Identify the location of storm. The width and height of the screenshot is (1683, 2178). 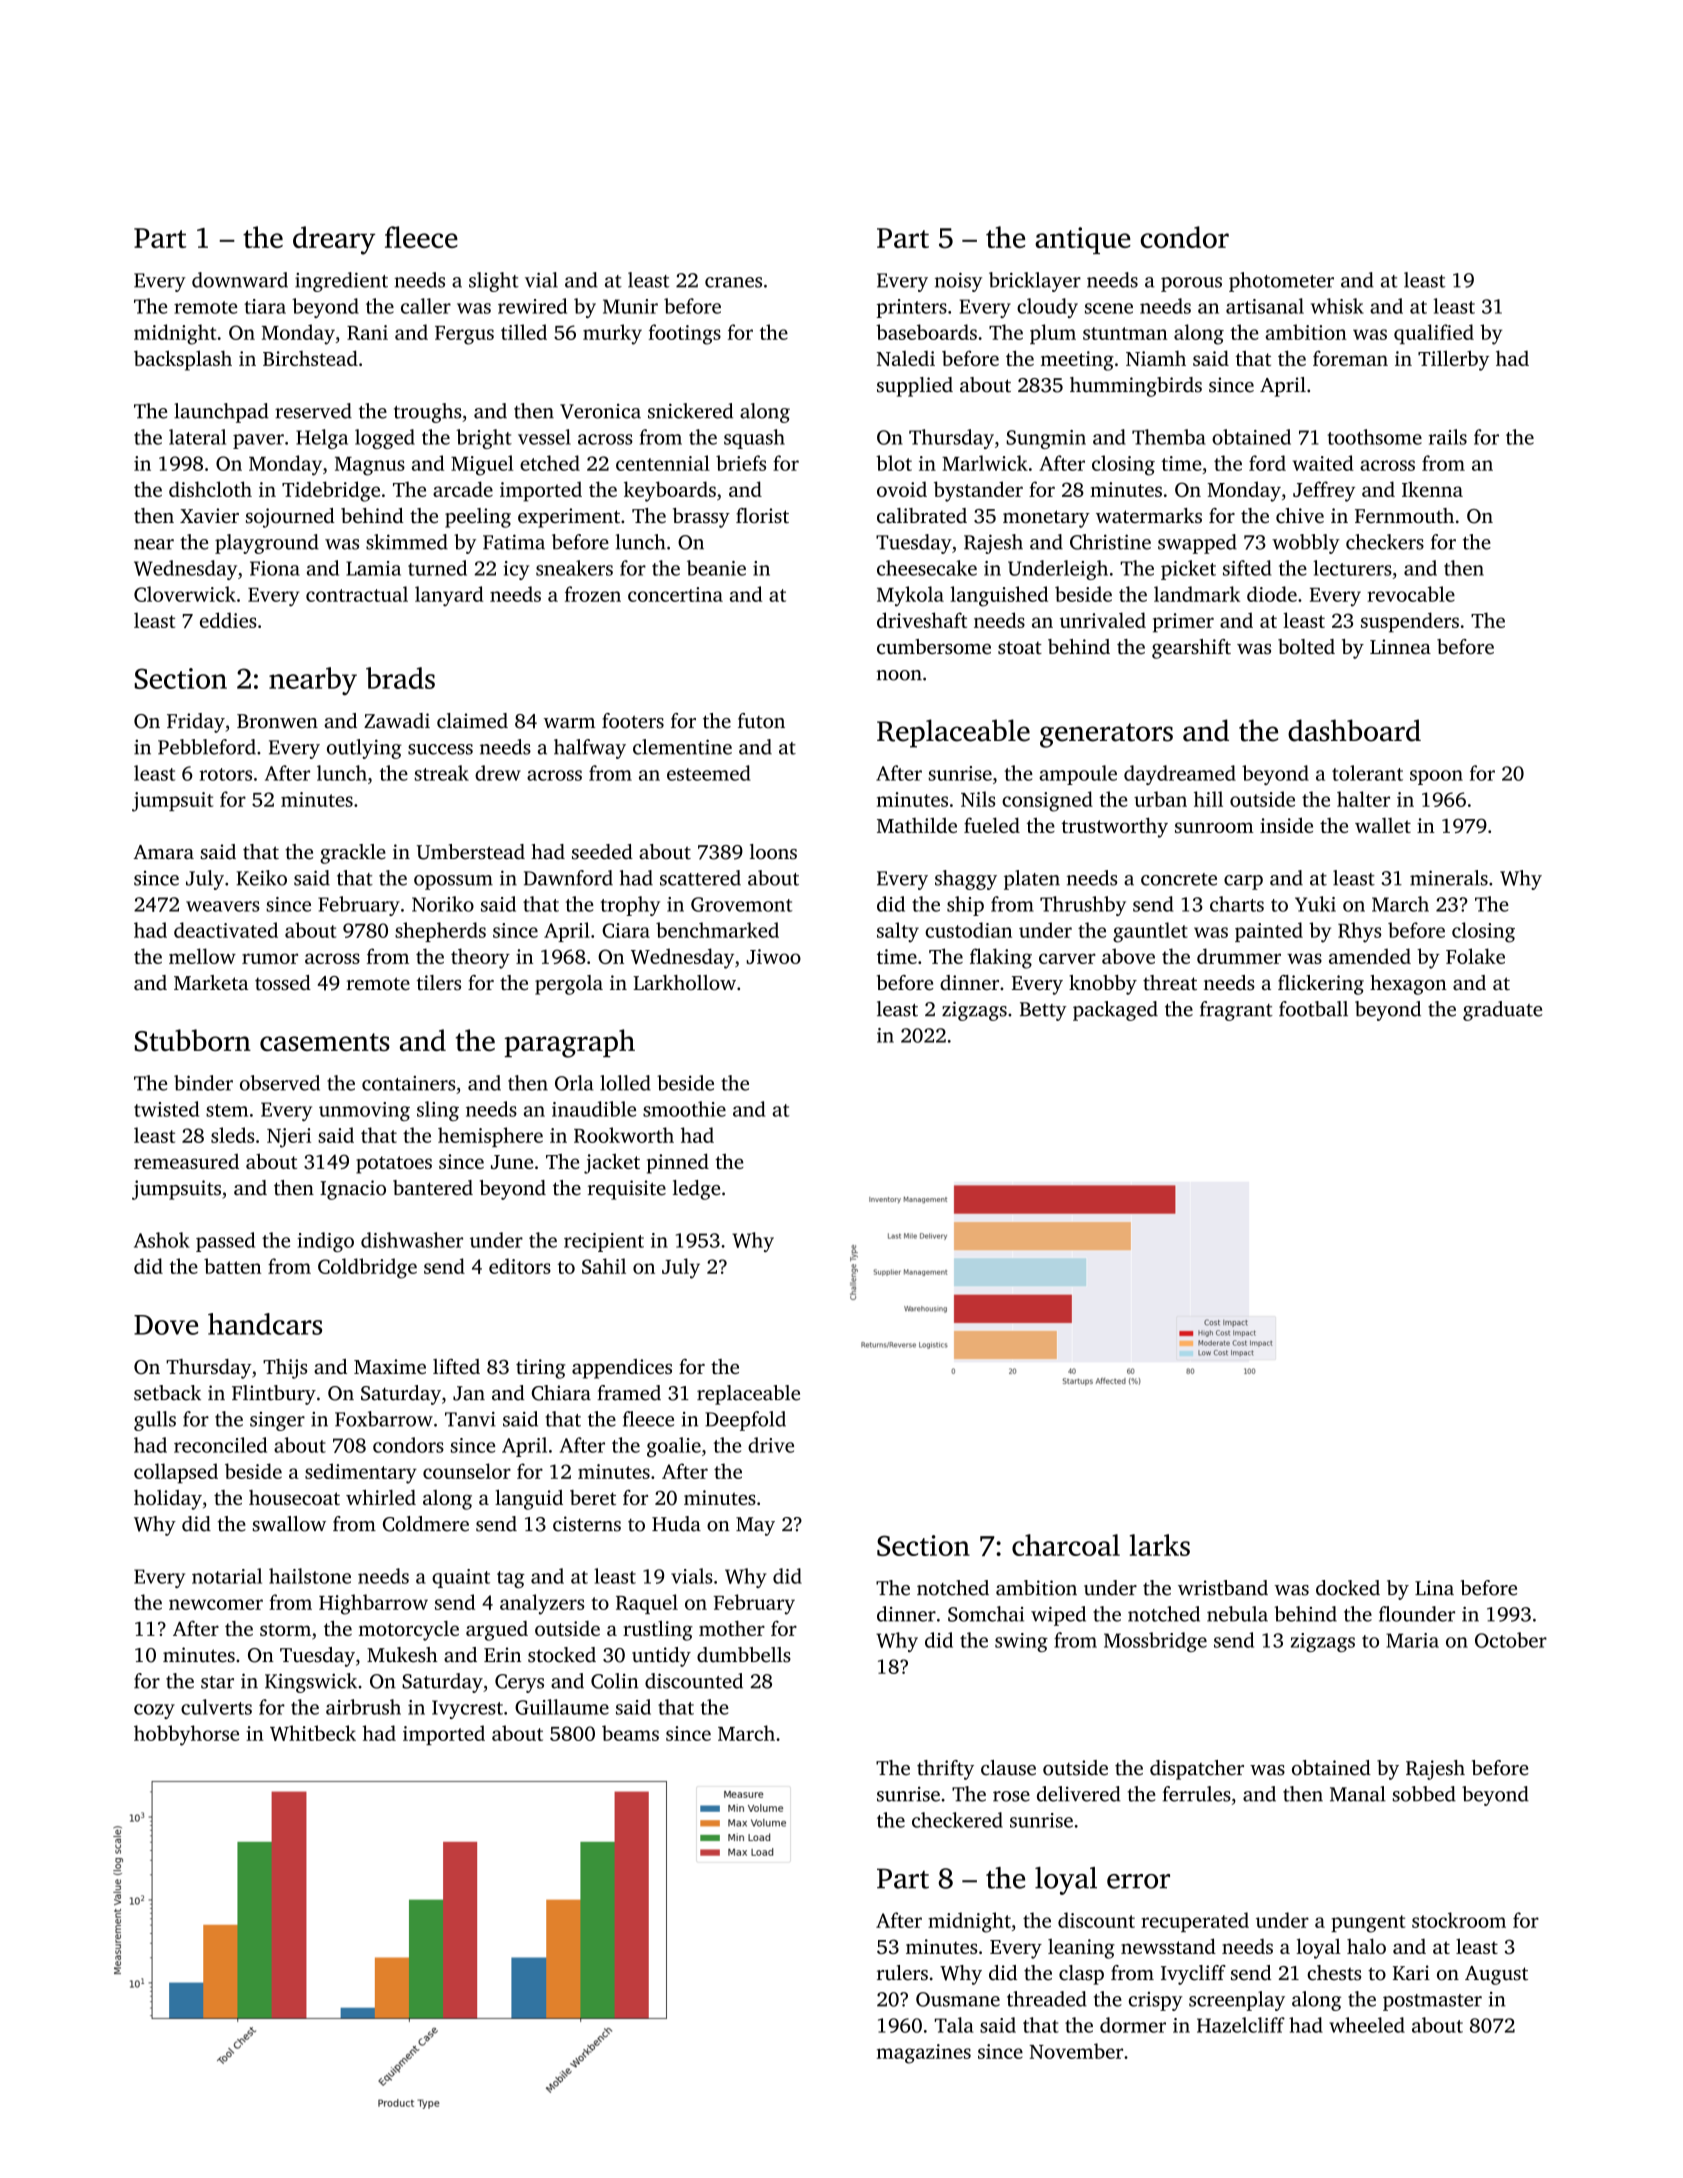
(285, 1629).
